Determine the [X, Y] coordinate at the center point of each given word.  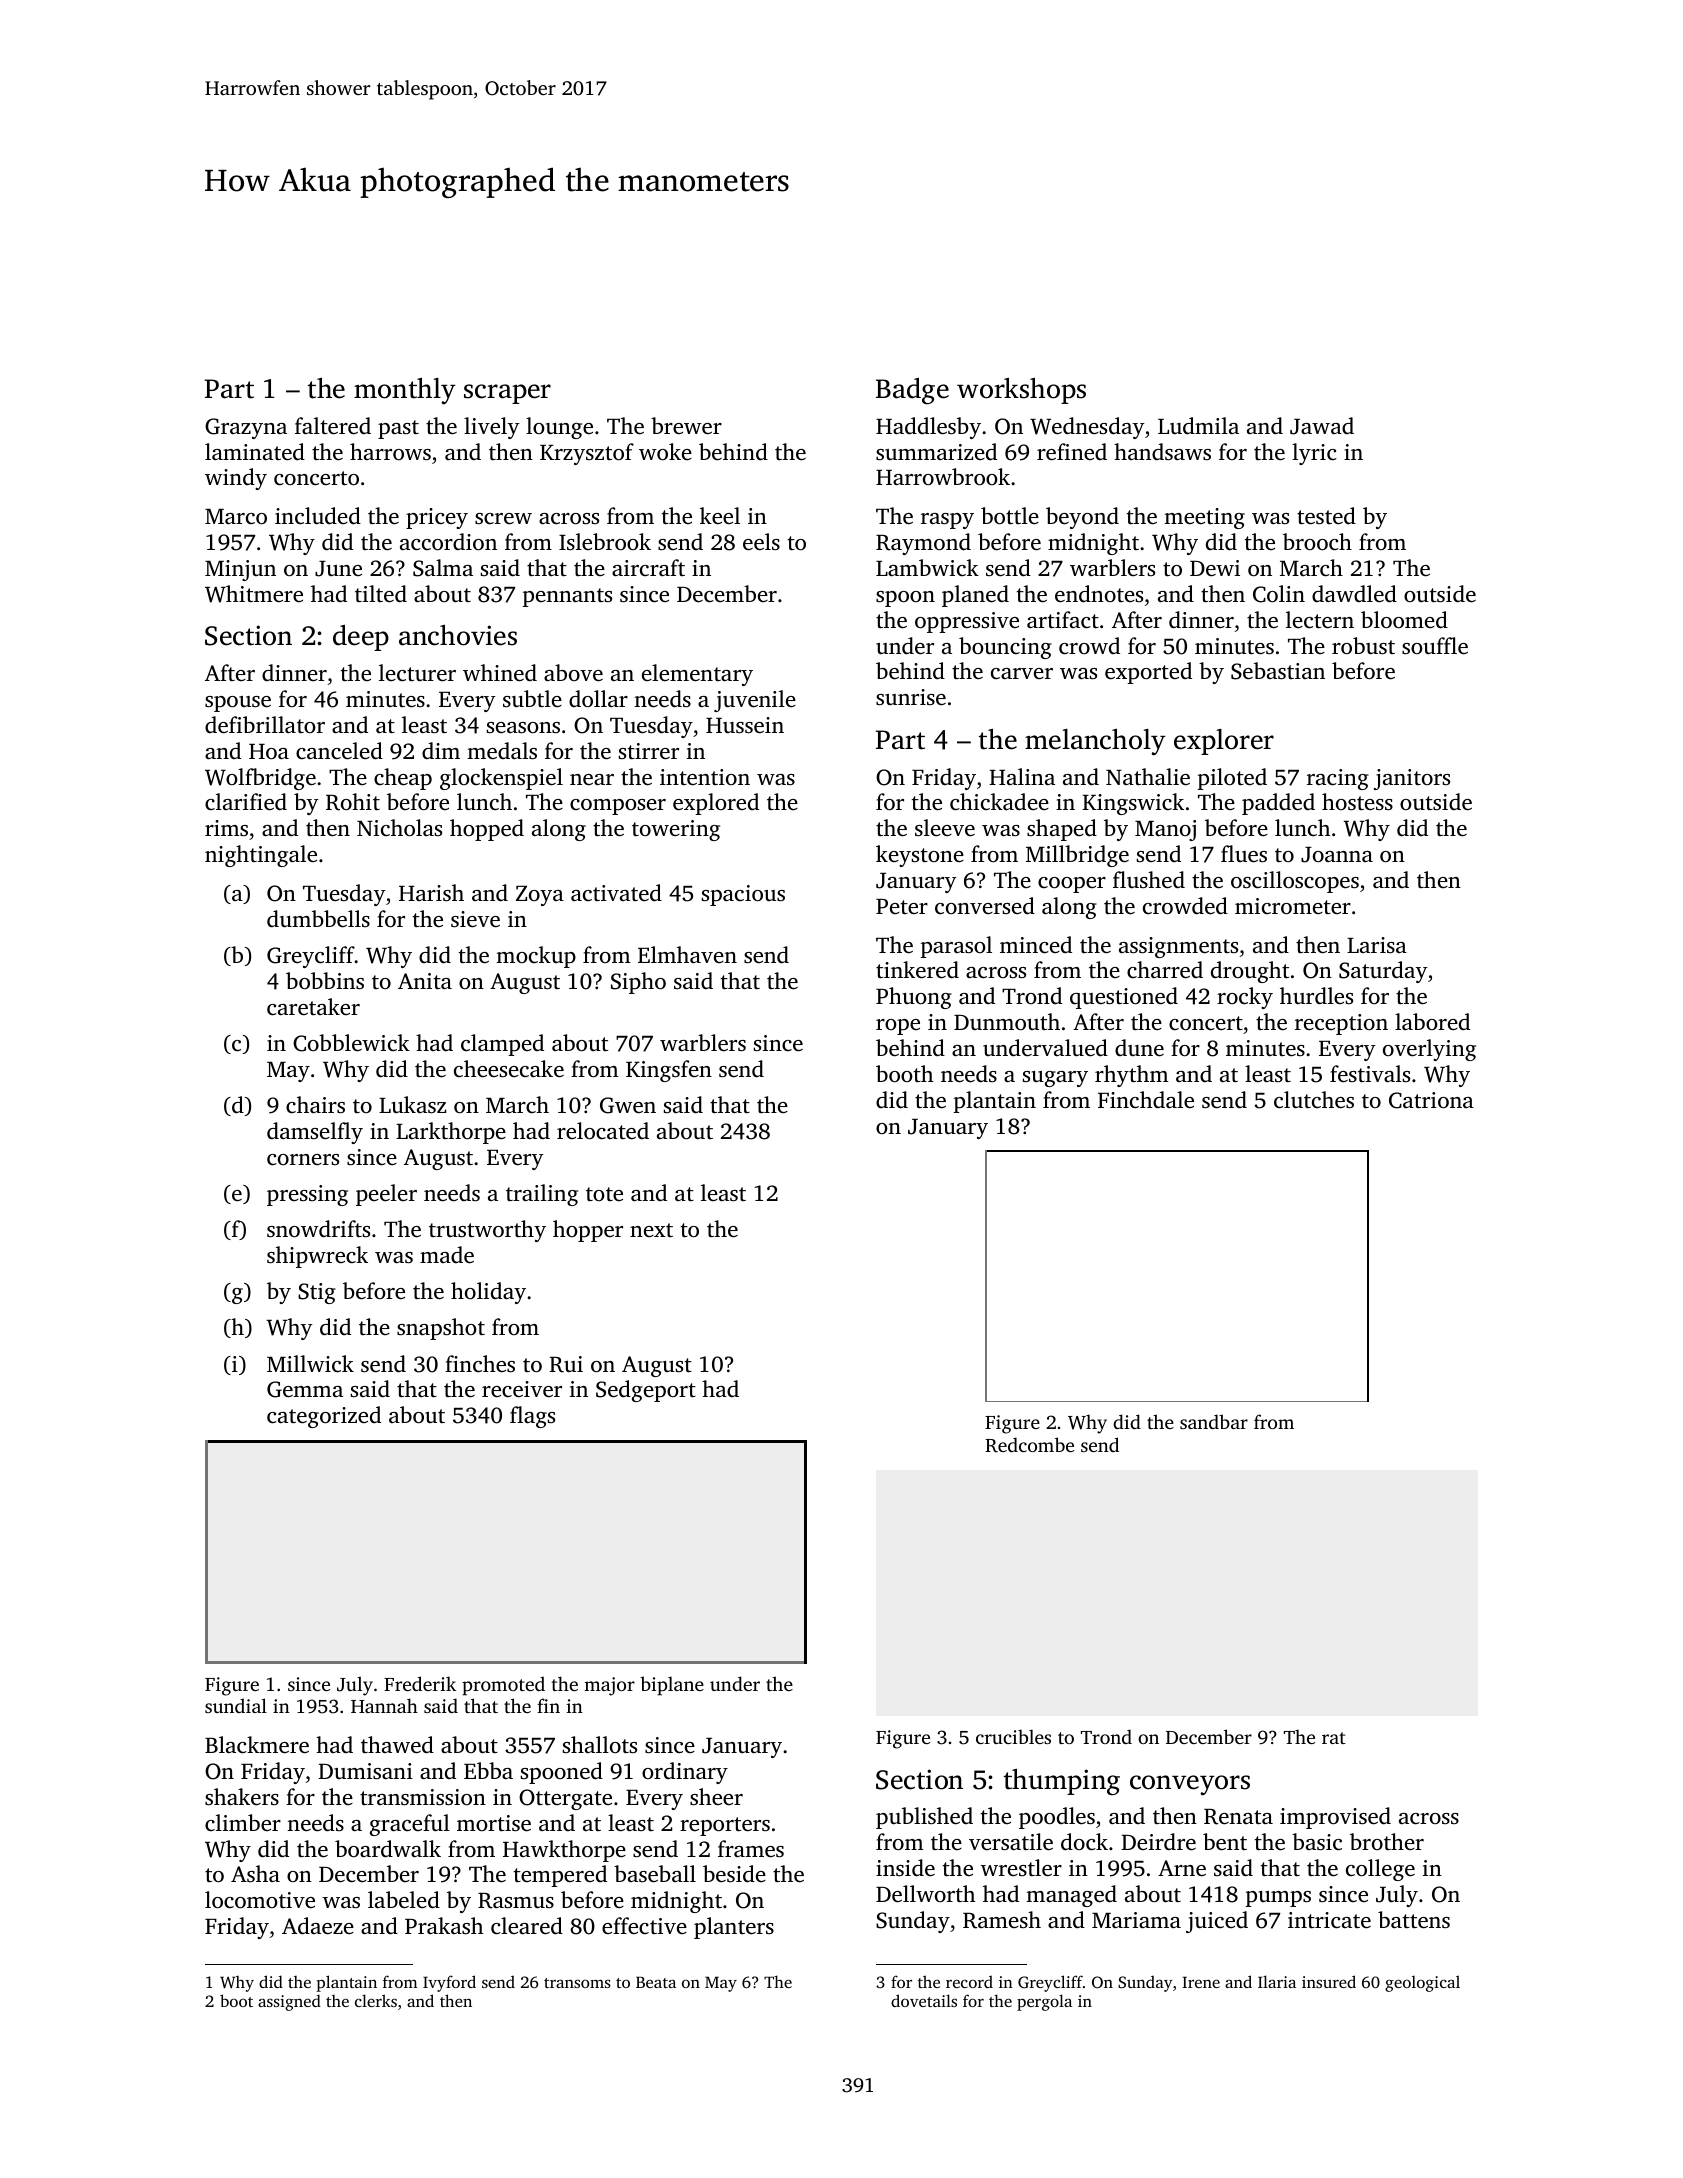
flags [532, 1417]
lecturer [417, 673]
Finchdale [1146, 1099]
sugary [1055, 1079]
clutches [1314, 1100]
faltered [333, 426]
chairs [315, 1104]
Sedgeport [646, 1391]
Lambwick [927, 567]
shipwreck [317, 1257]
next [651, 1230]
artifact [1063, 620]
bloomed [1404, 620]
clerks [376, 2000]
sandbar [1214, 1421]
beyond [1082, 518]
